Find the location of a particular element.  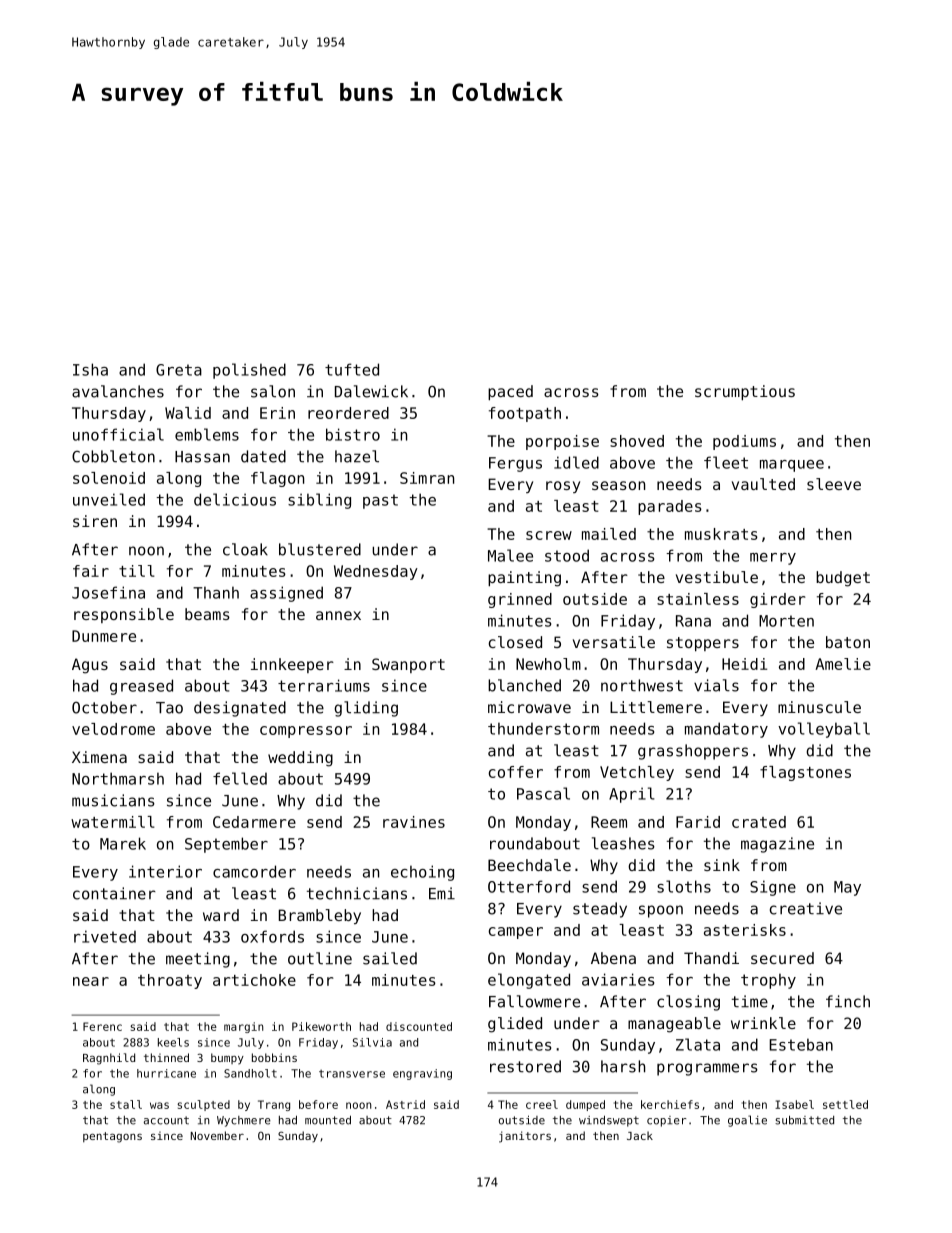

Thanh is located at coordinates (216, 592).
